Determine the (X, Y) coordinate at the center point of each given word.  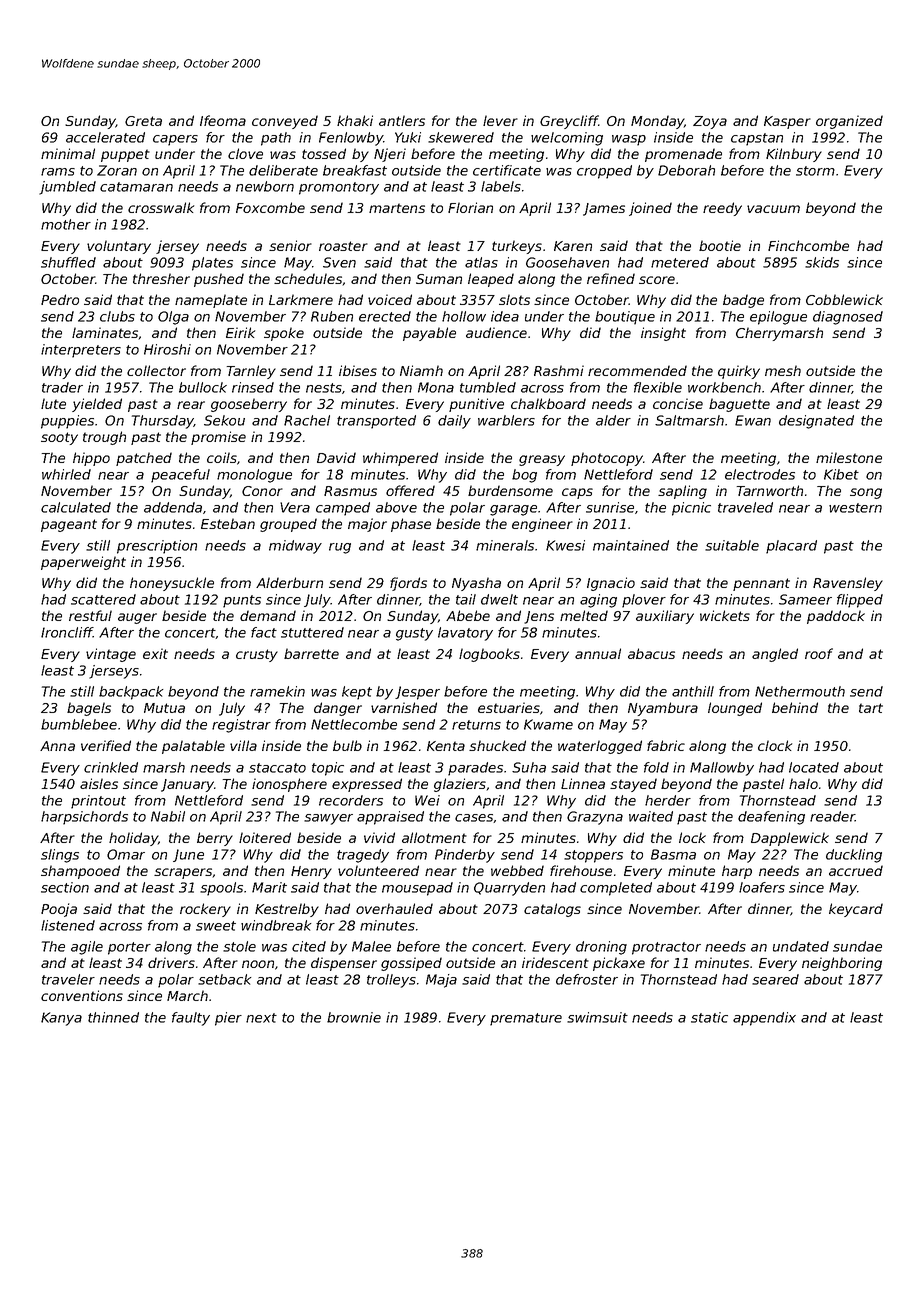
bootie (720, 245)
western (855, 508)
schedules (308, 279)
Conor (262, 491)
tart (871, 708)
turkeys (517, 247)
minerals (505, 545)
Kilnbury (794, 155)
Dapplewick (790, 839)
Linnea (583, 783)
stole (239, 946)
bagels (89, 709)
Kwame (548, 724)
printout (98, 802)
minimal (68, 153)
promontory (339, 188)
